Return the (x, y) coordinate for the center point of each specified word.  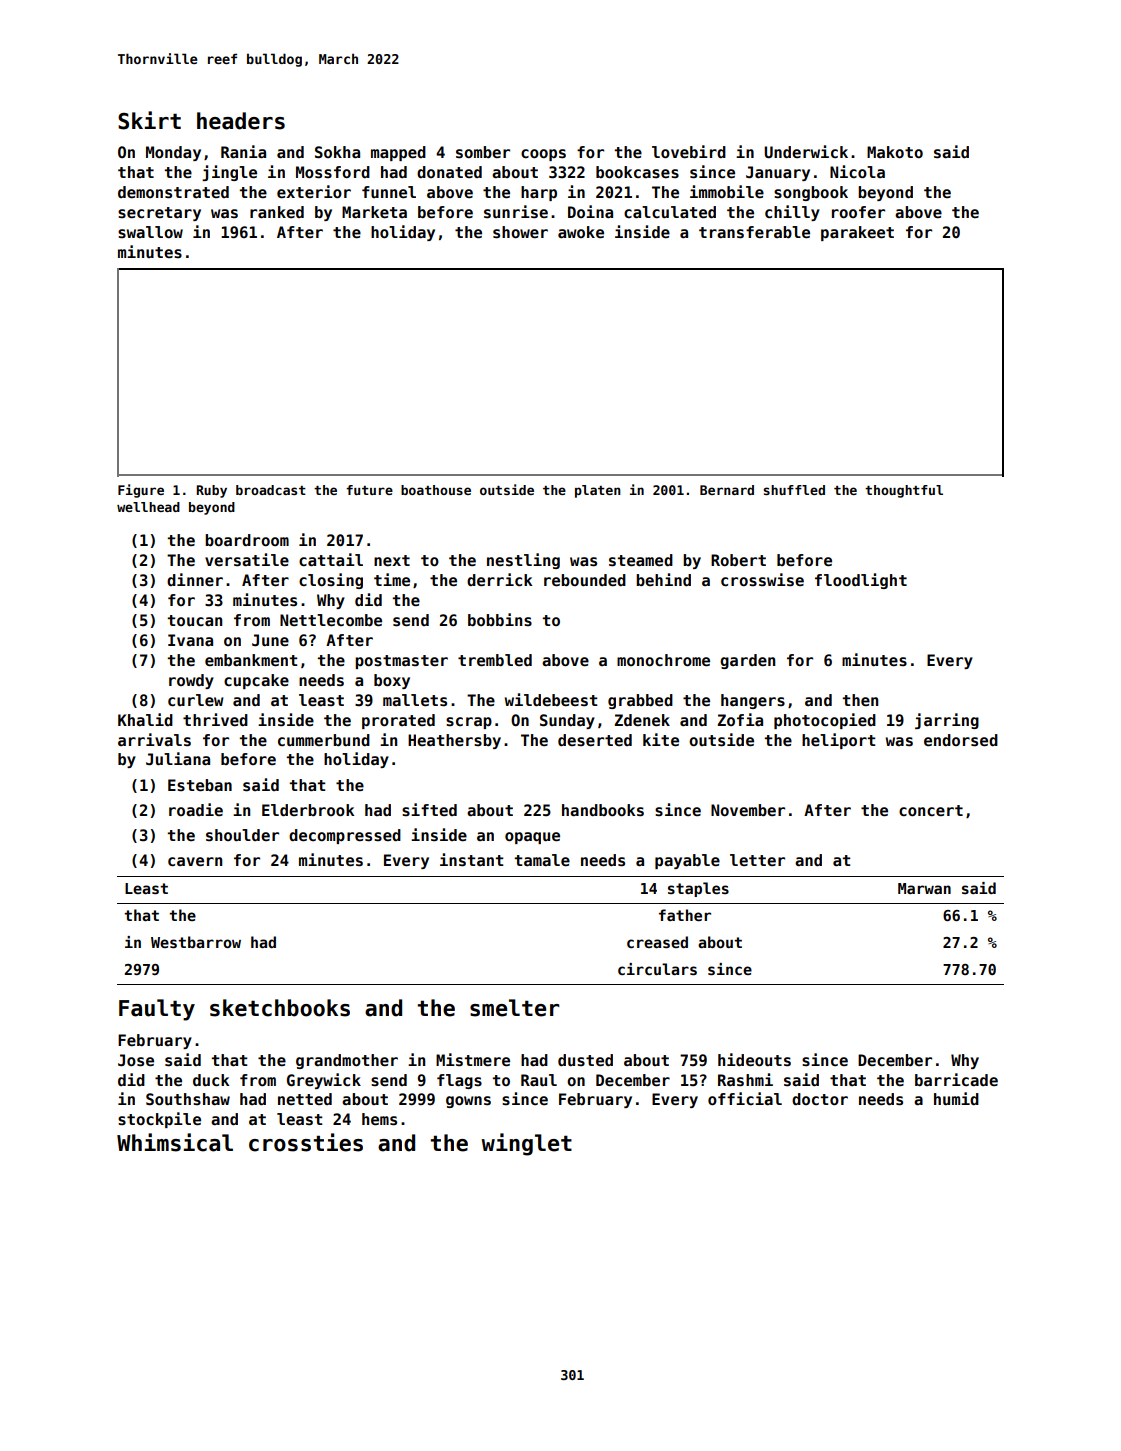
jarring (947, 721)
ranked (277, 212)
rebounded (585, 580)
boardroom (247, 540)
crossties (306, 1142)
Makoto (895, 152)
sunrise (516, 212)
